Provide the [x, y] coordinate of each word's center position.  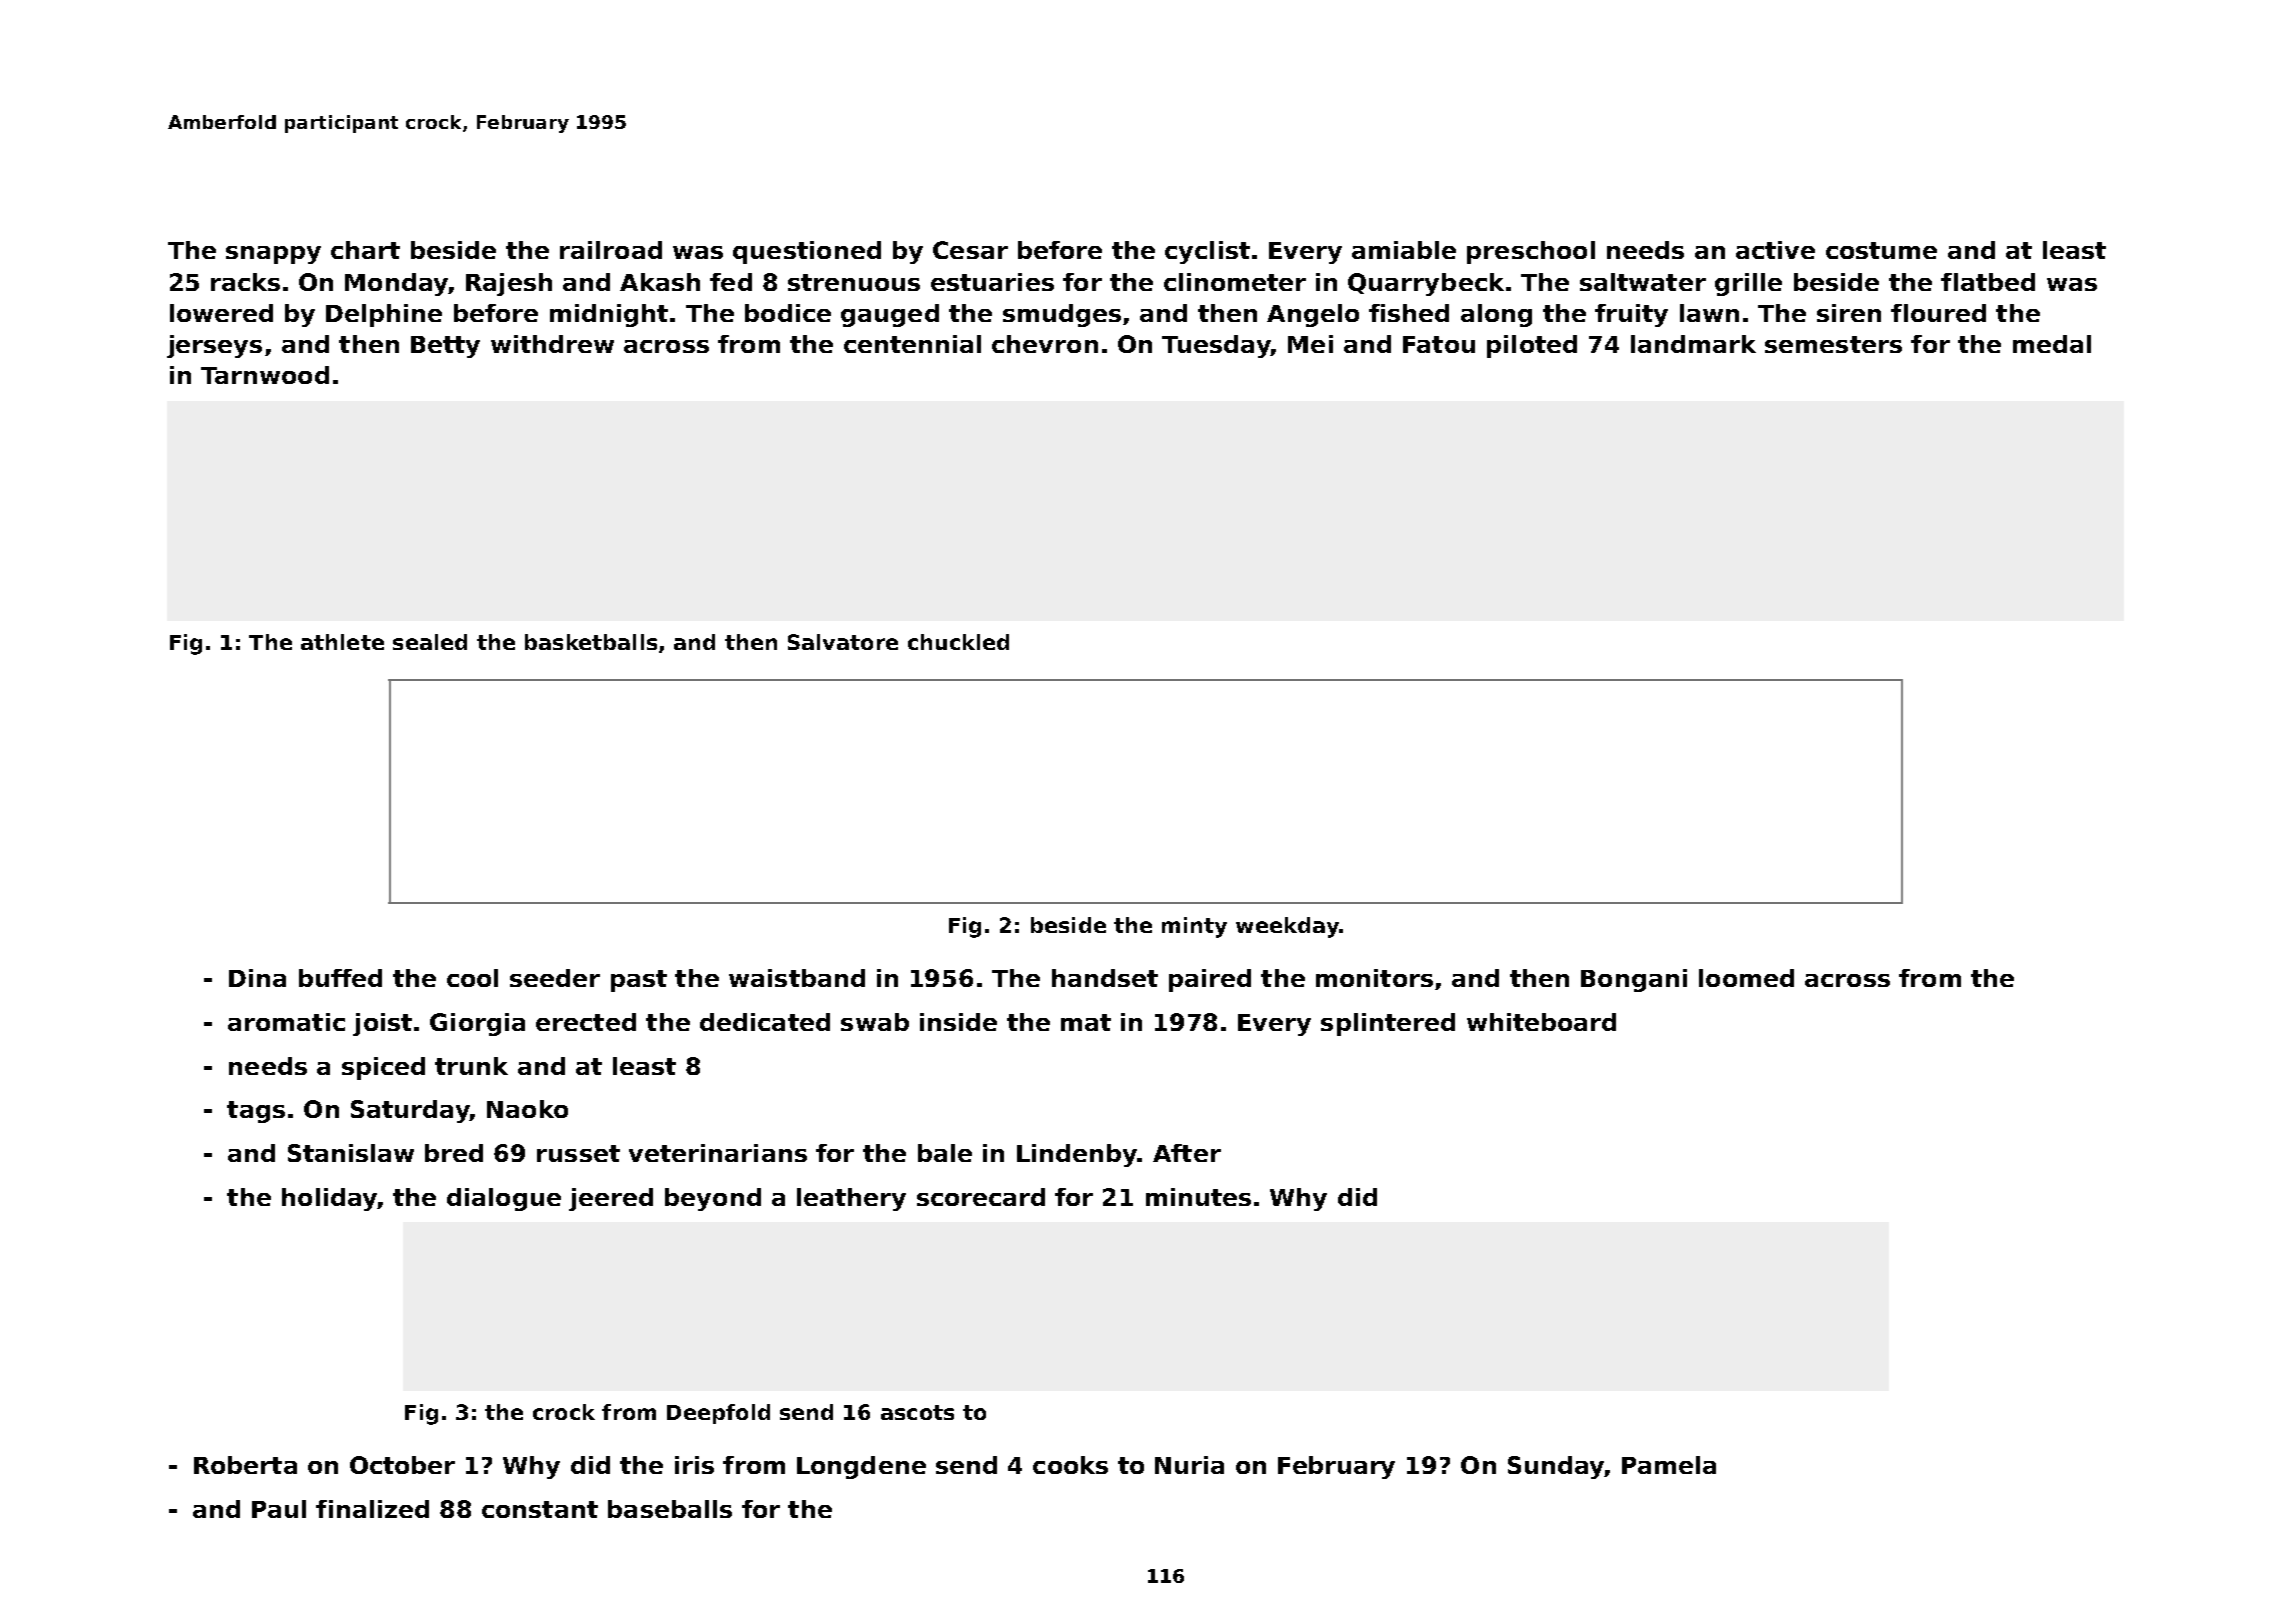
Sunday [1556, 1467]
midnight [609, 315]
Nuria [1189, 1465]
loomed [1746, 978]
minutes [1198, 1197]
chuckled [958, 642]
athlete [342, 642]
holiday [329, 1199]
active [1775, 250]
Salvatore [843, 642]
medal [2052, 344]
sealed [430, 642]
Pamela [1669, 1465]
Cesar [970, 250]
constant [540, 1509]
